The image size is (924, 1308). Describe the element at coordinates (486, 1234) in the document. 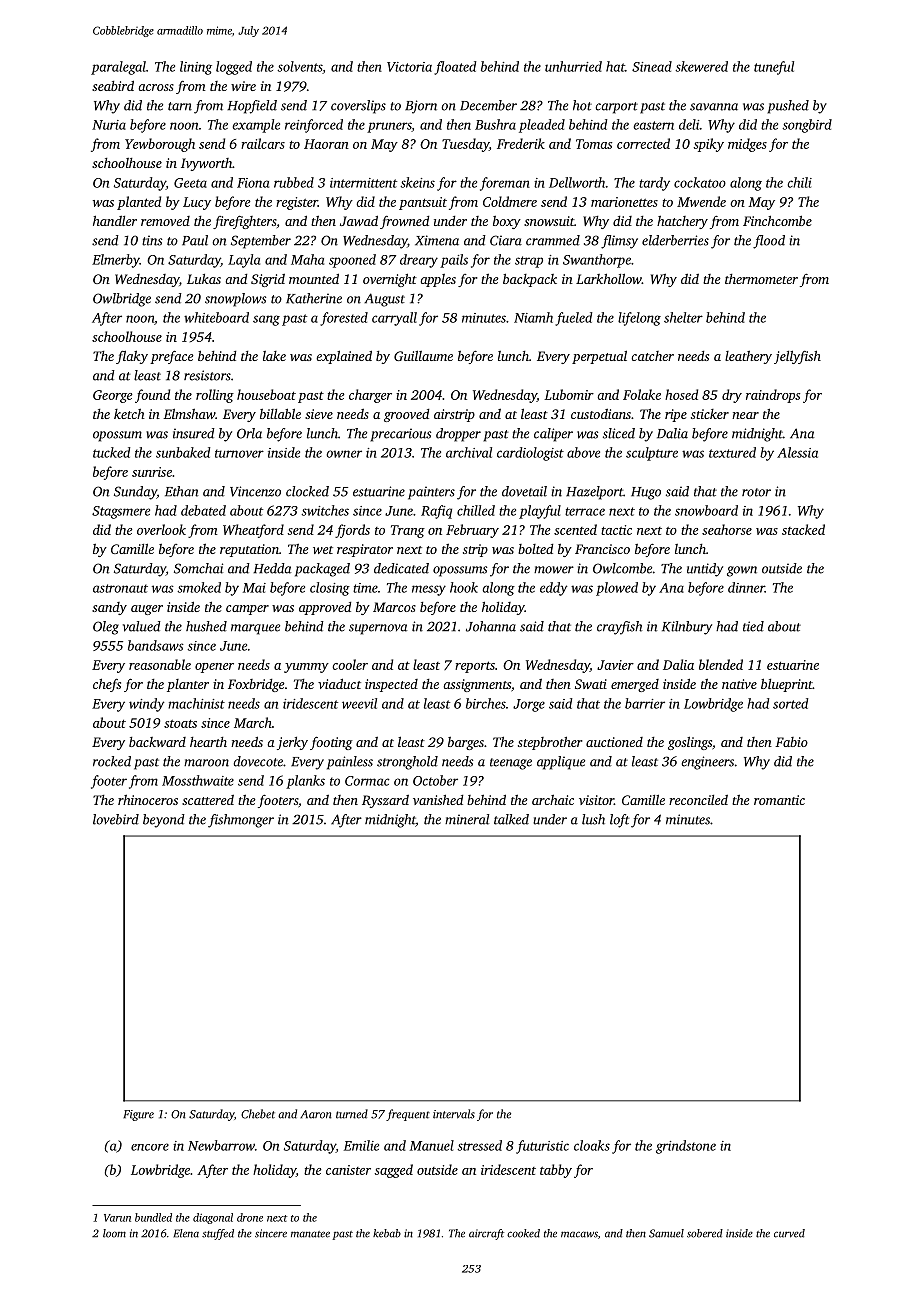

I see `aircraft` at that location.
